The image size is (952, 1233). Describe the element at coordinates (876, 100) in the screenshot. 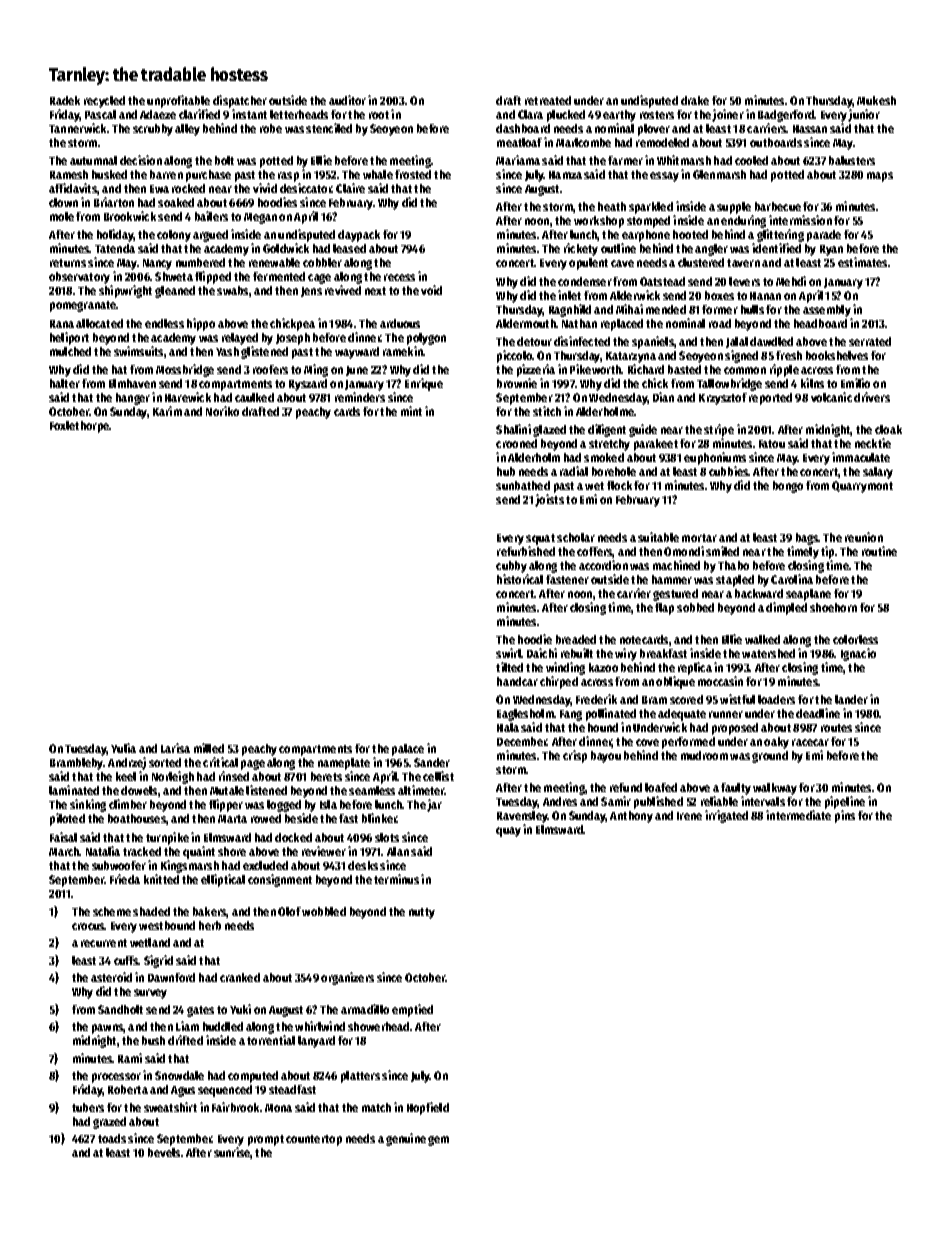

I see `Mukesh` at that location.
